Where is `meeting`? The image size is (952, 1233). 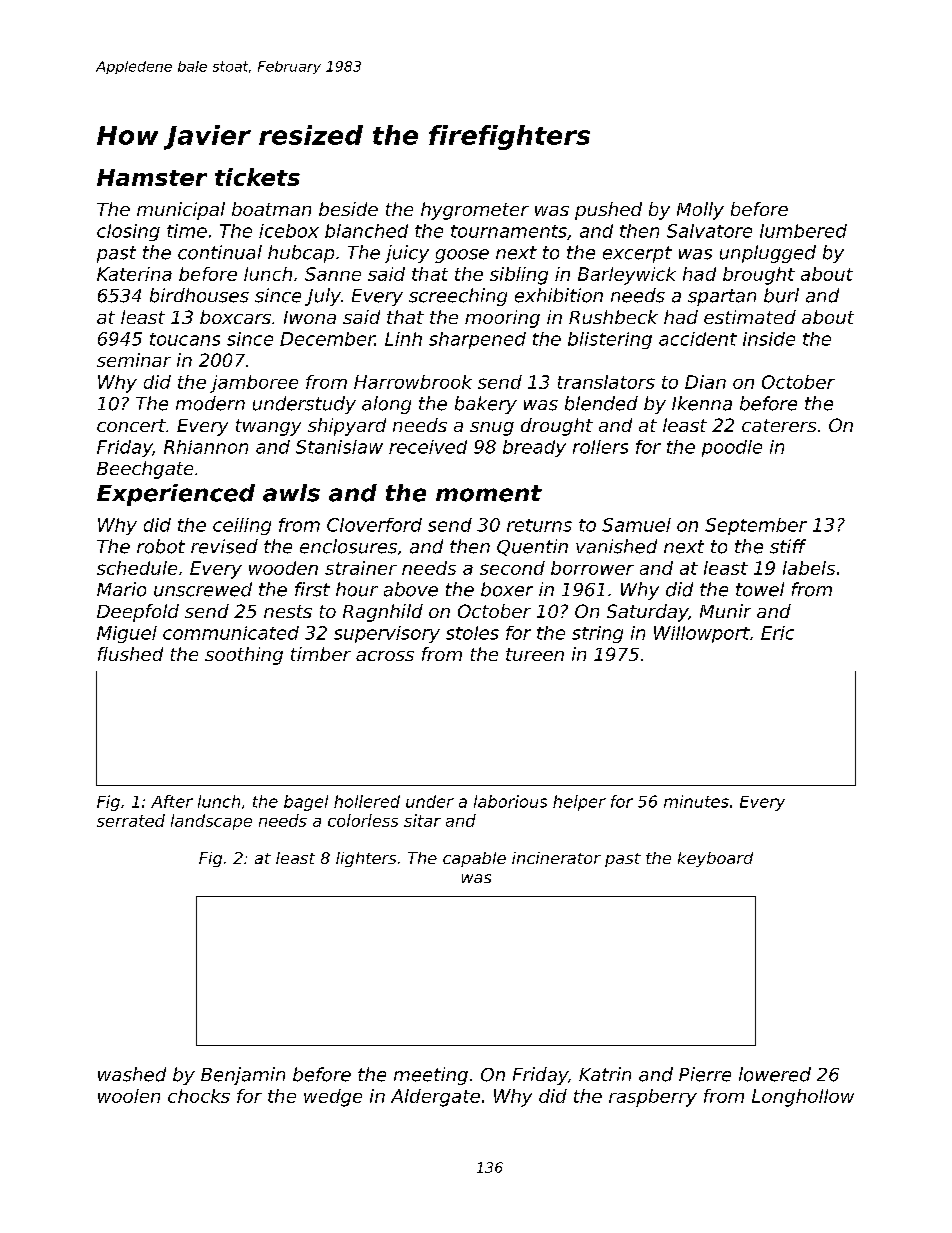
meeting is located at coordinates (431, 1076).
